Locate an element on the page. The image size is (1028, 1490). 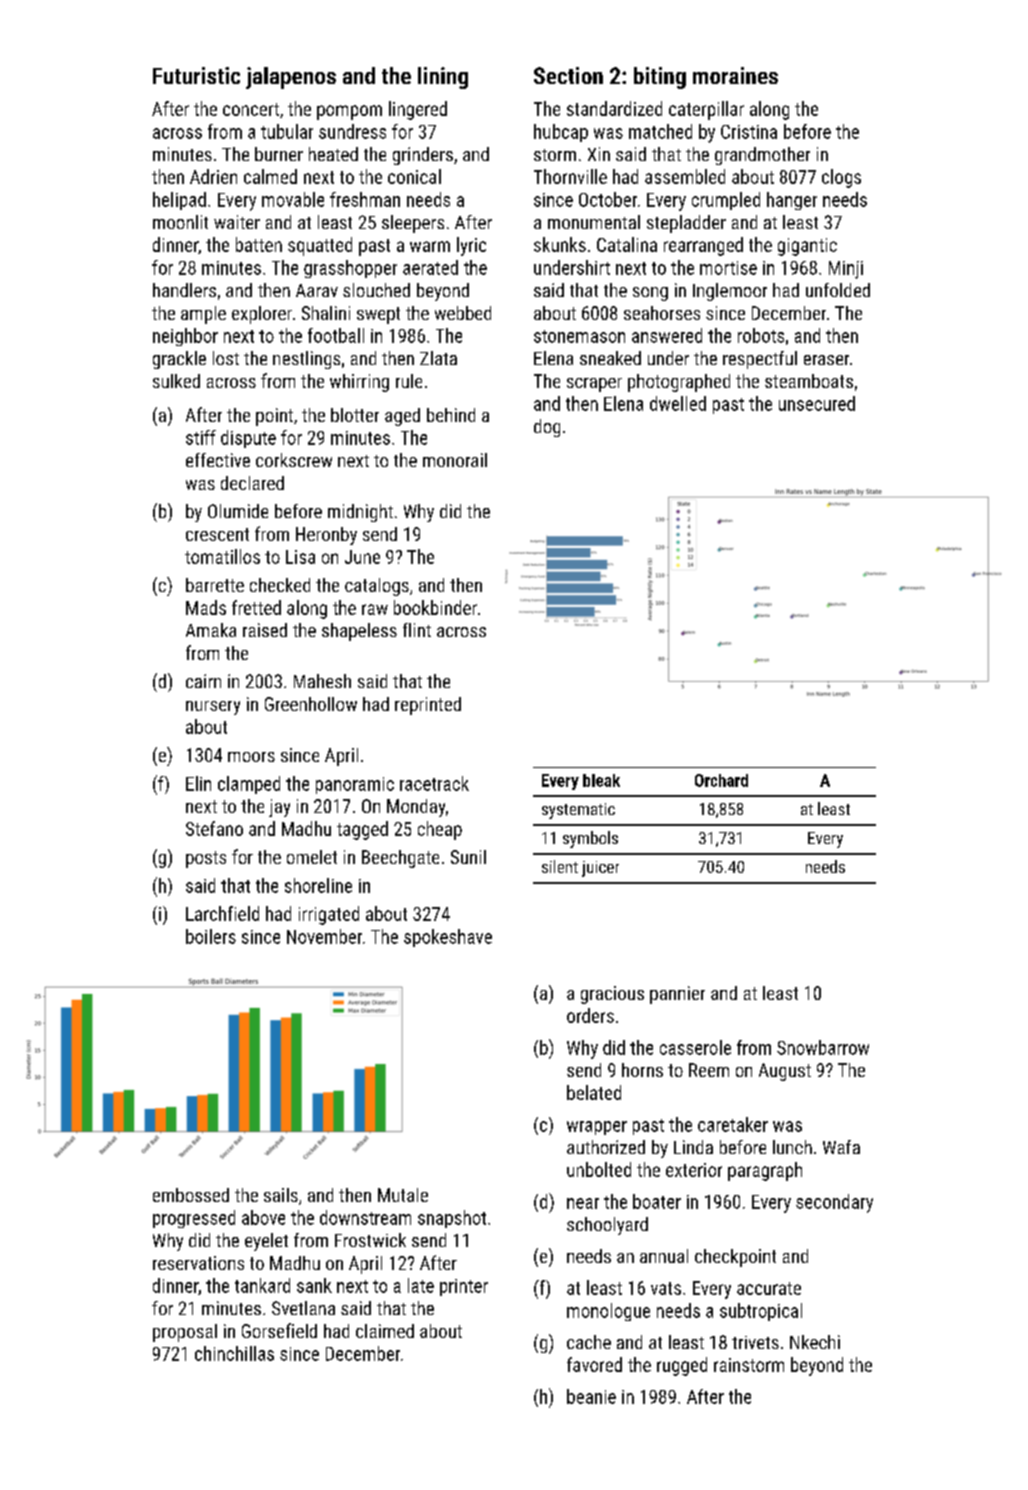
chinchillas is located at coordinates (234, 1353).
